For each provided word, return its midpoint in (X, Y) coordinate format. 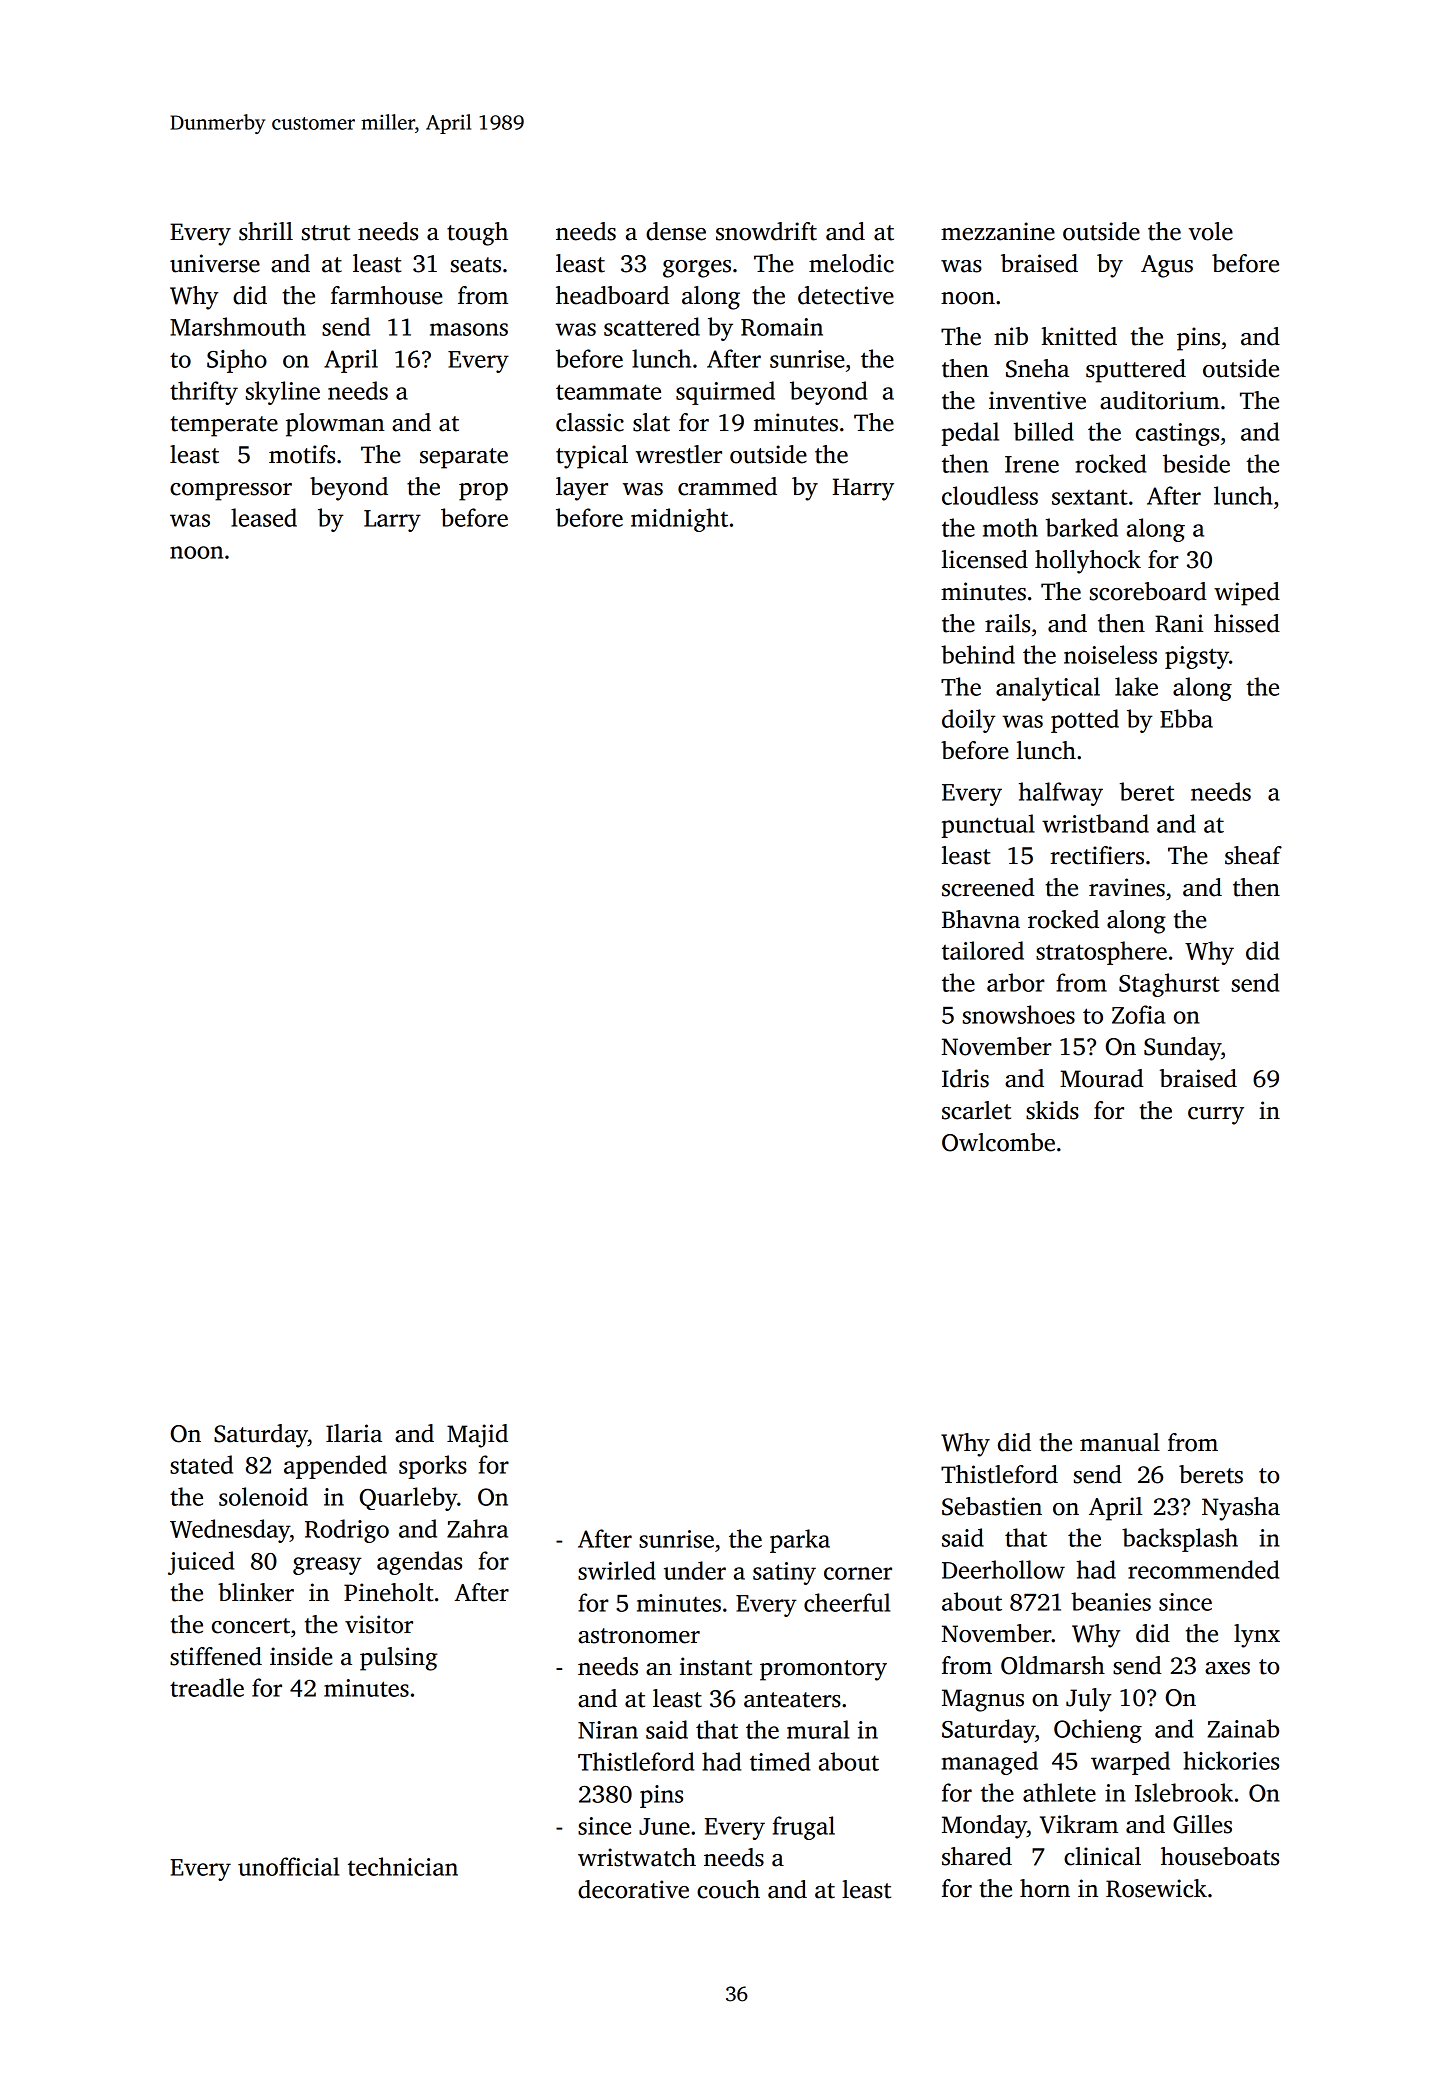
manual (1120, 1442)
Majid (477, 1436)
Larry (392, 521)
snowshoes (1019, 1014)
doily (969, 721)
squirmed (725, 393)
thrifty (204, 393)
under (695, 1570)
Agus (1167, 266)
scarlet (976, 1110)
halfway (1061, 794)
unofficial (288, 1866)
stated (201, 1464)
